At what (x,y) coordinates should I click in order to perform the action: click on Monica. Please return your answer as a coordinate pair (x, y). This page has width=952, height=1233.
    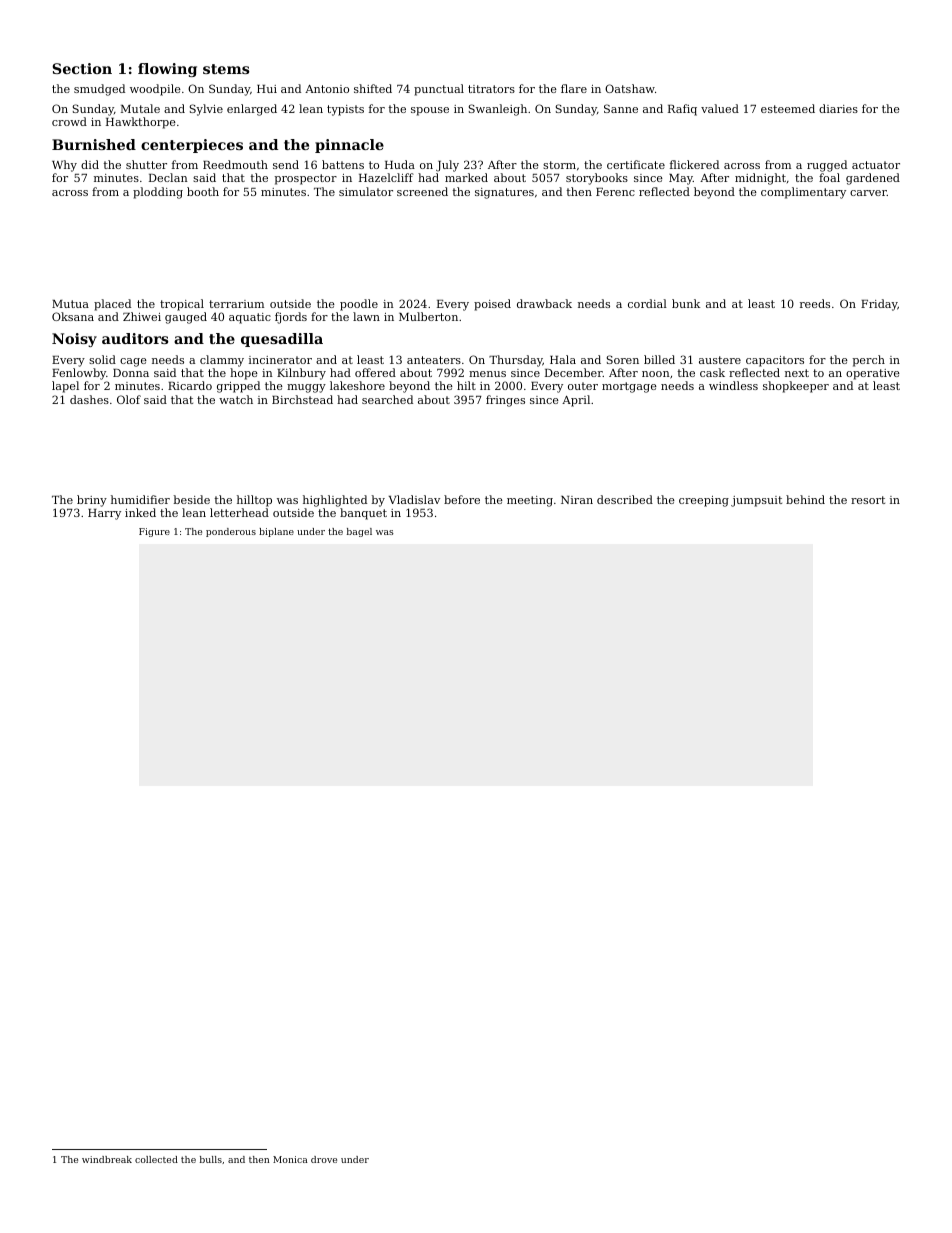
    Looking at the image, I should click on (290, 1159).
